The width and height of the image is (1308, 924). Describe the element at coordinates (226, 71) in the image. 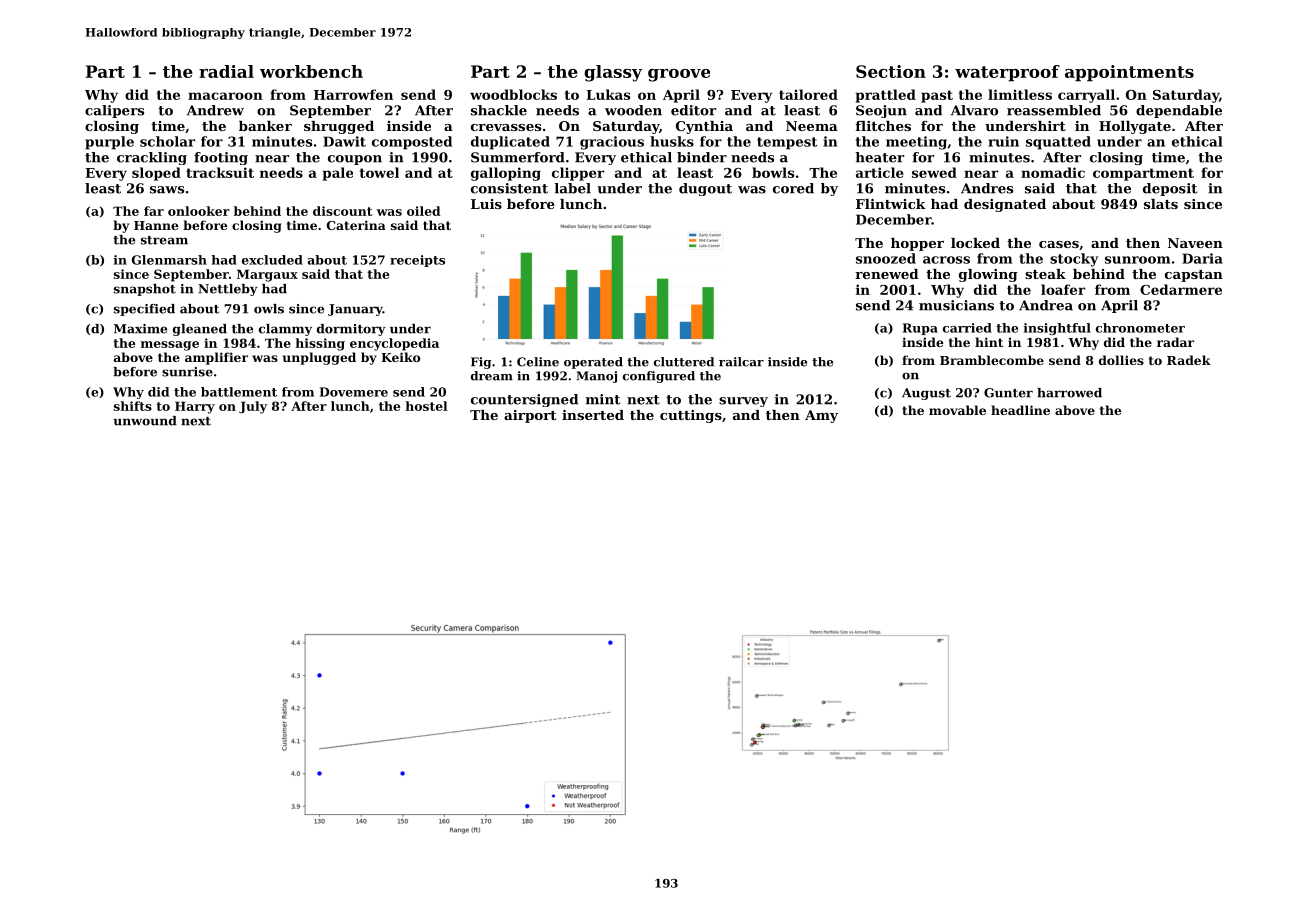

I see `radial` at that location.
